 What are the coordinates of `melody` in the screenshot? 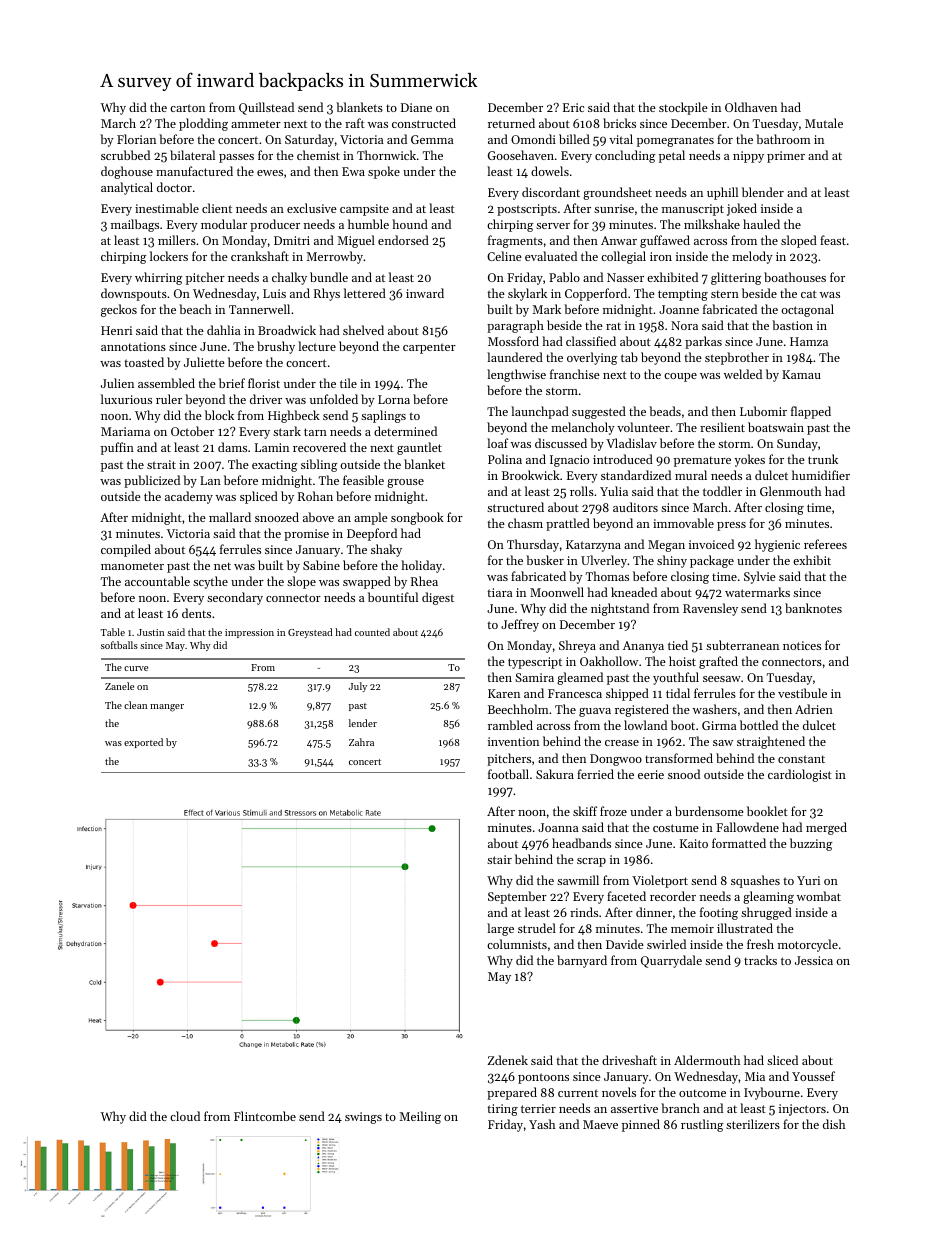 It's located at (752, 257).
